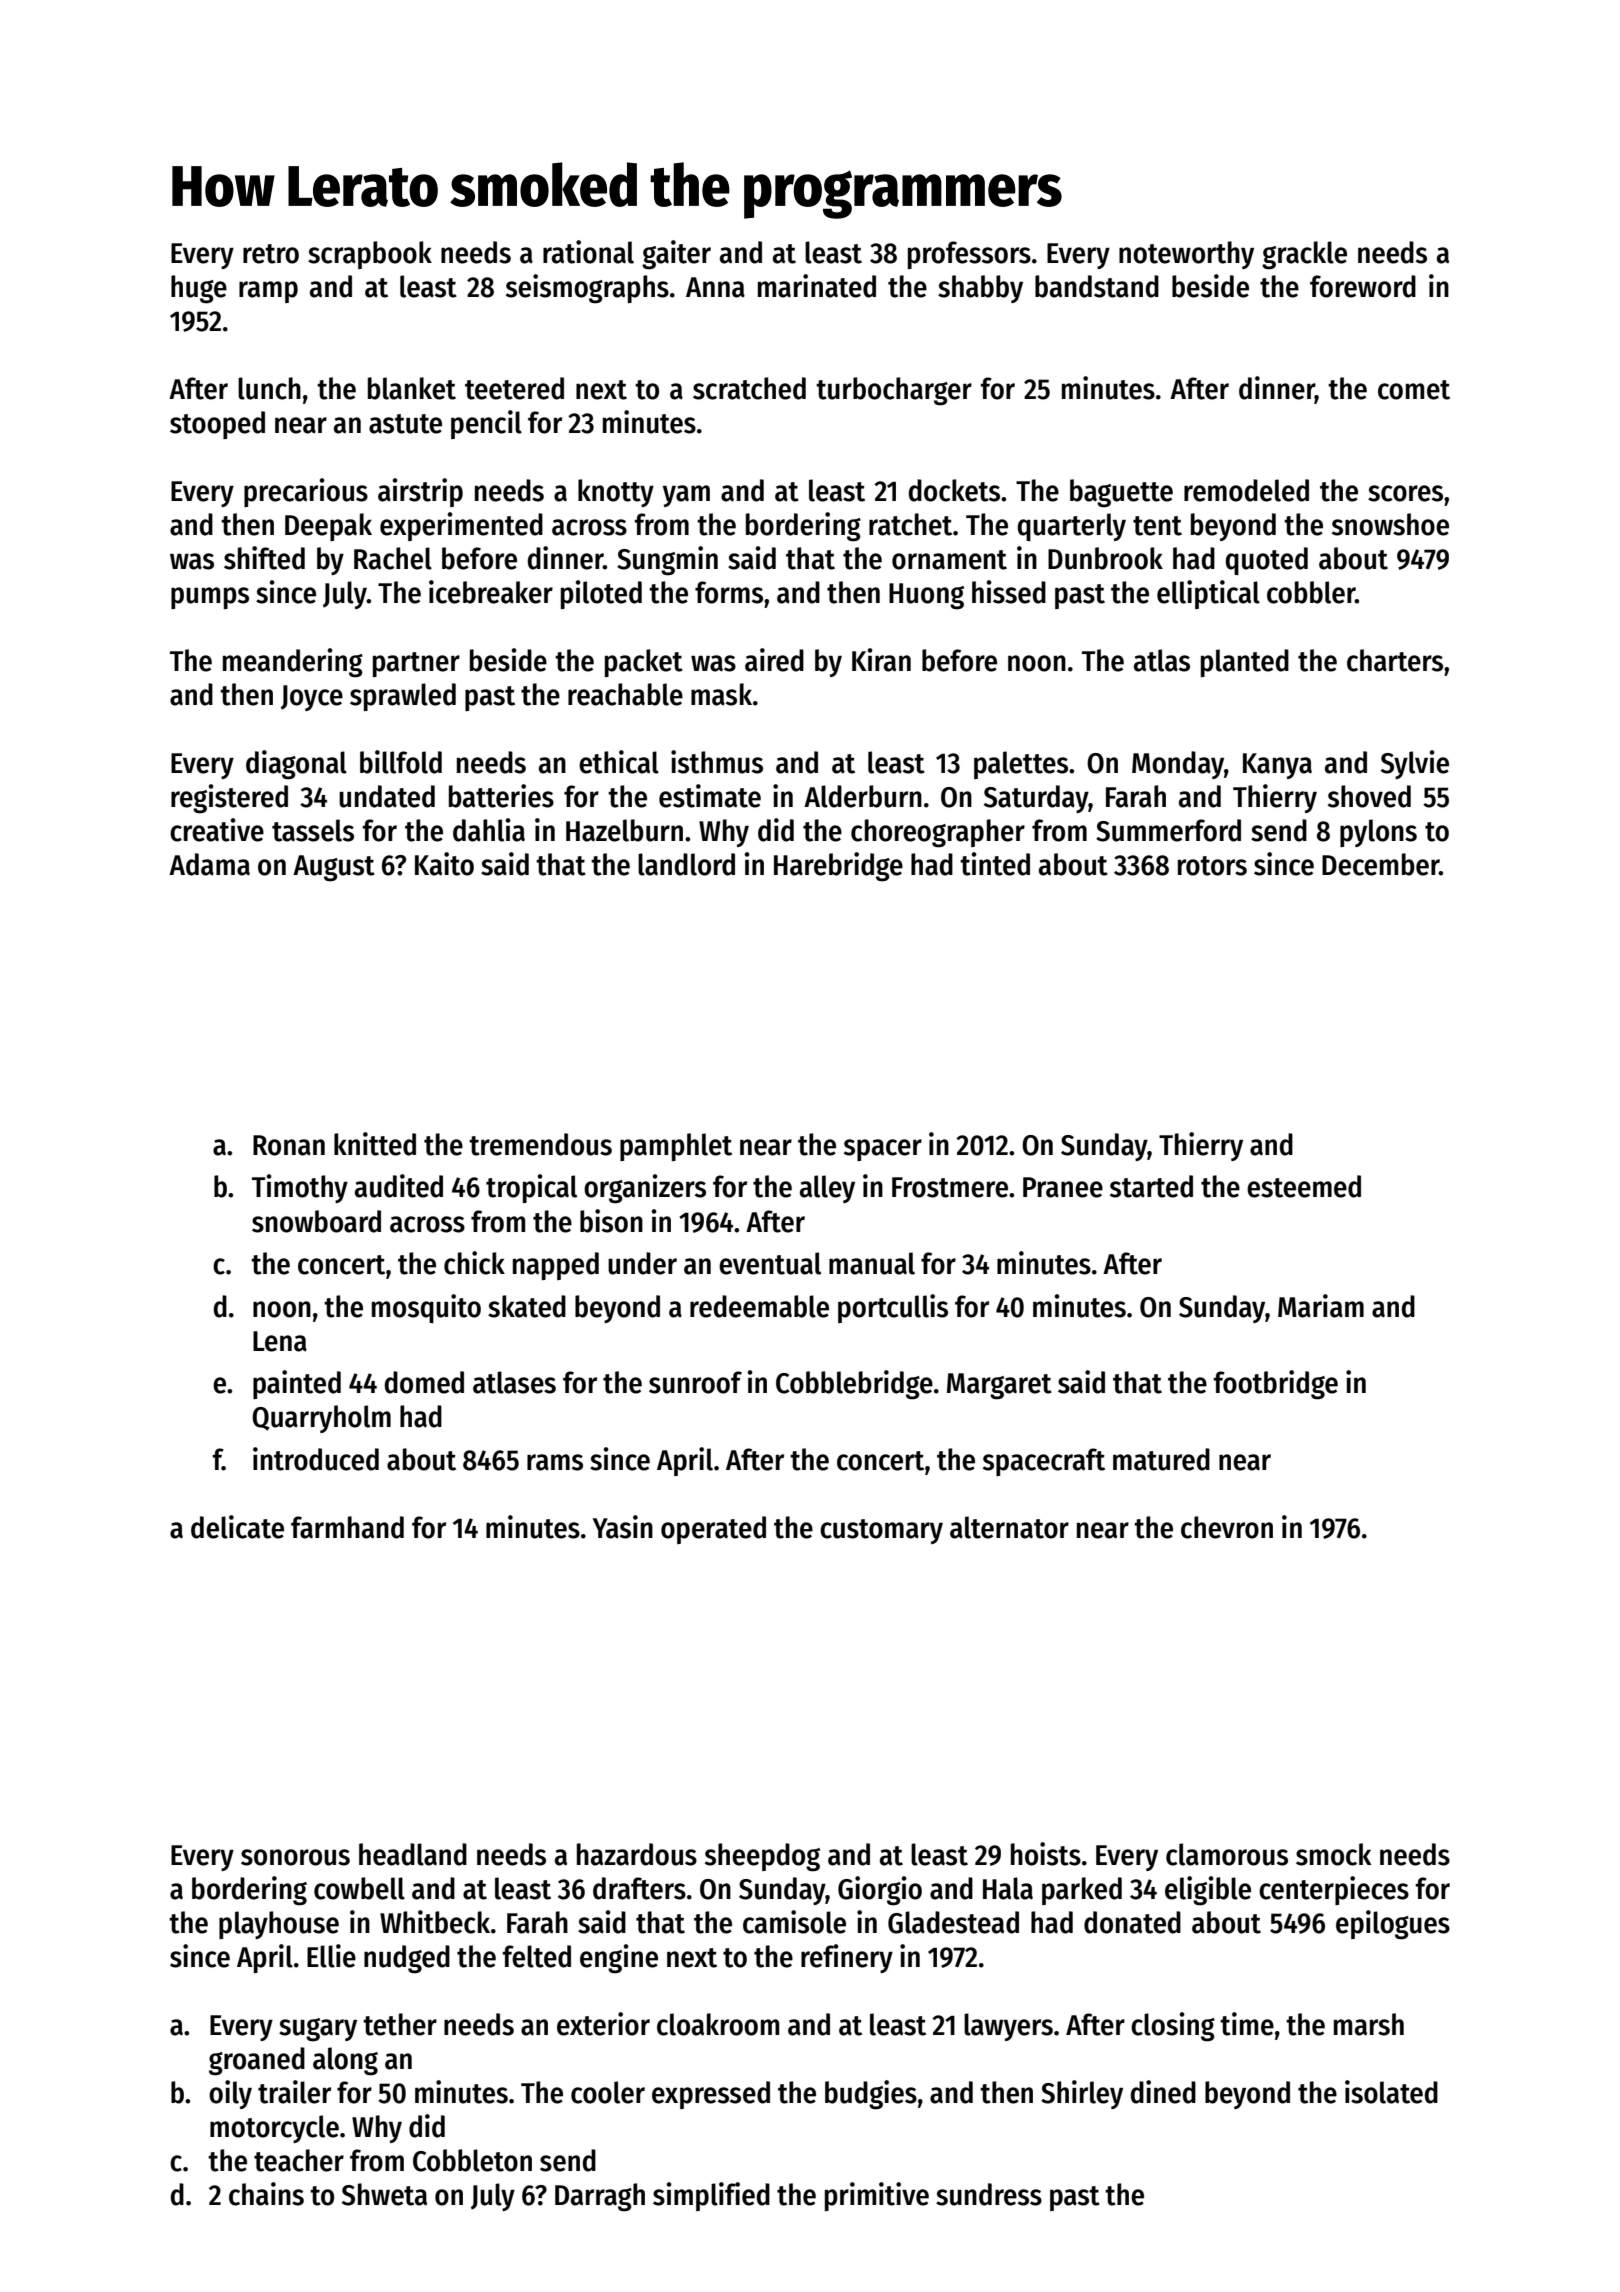 The width and height of the document is (1620, 2292). Describe the element at coordinates (881, 1531) in the document. I see `customary` at that location.
